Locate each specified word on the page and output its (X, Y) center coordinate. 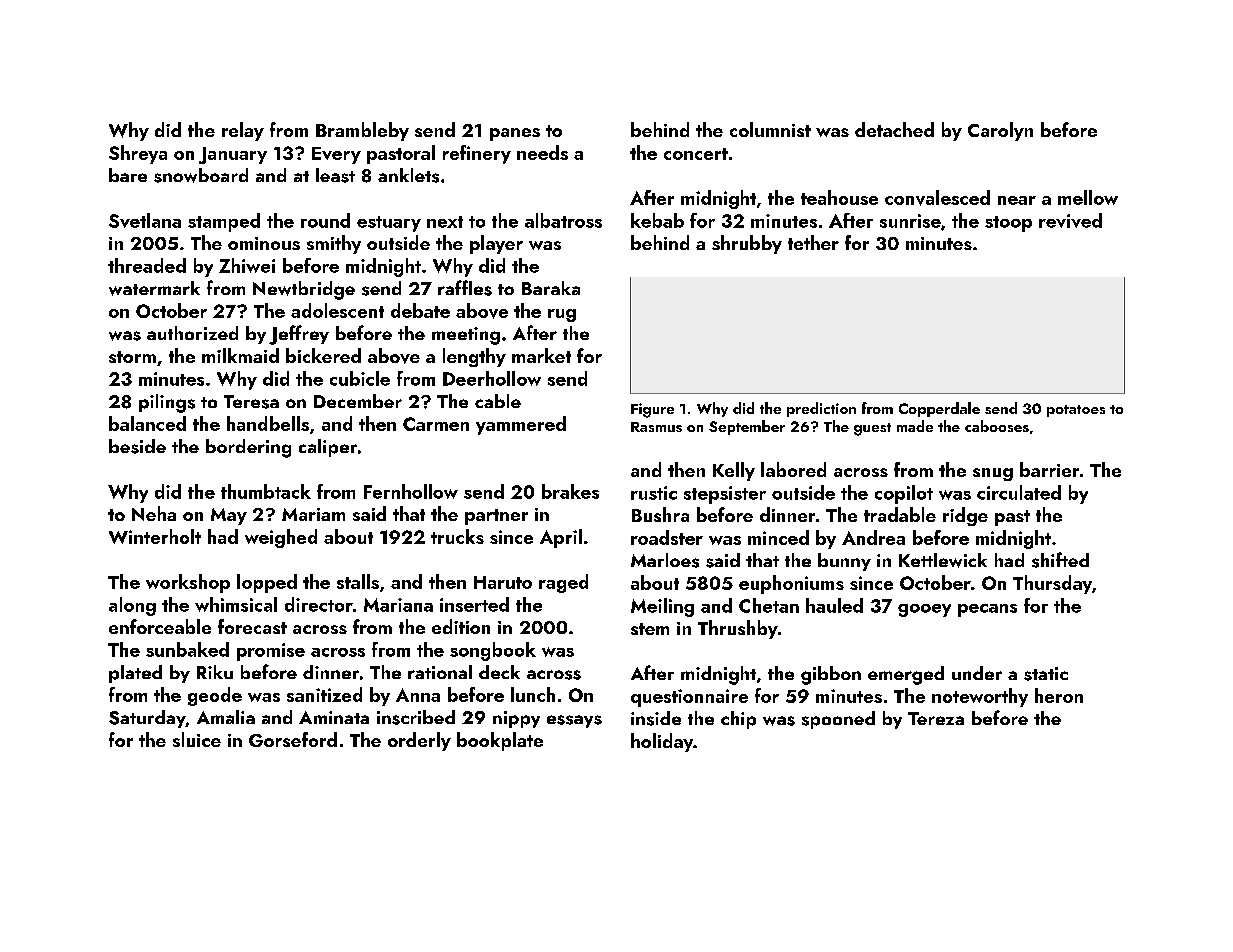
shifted (1060, 560)
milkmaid (240, 355)
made (915, 426)
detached (894, 129)
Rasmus (656, 427)
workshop (188, 583)
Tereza (936, 718)
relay (243, 131)
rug (562, 315)
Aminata (334, 717)
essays (574, 721)
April (561, 538)
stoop (1008, 224)
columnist (770, 129)
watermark (154, 288)
